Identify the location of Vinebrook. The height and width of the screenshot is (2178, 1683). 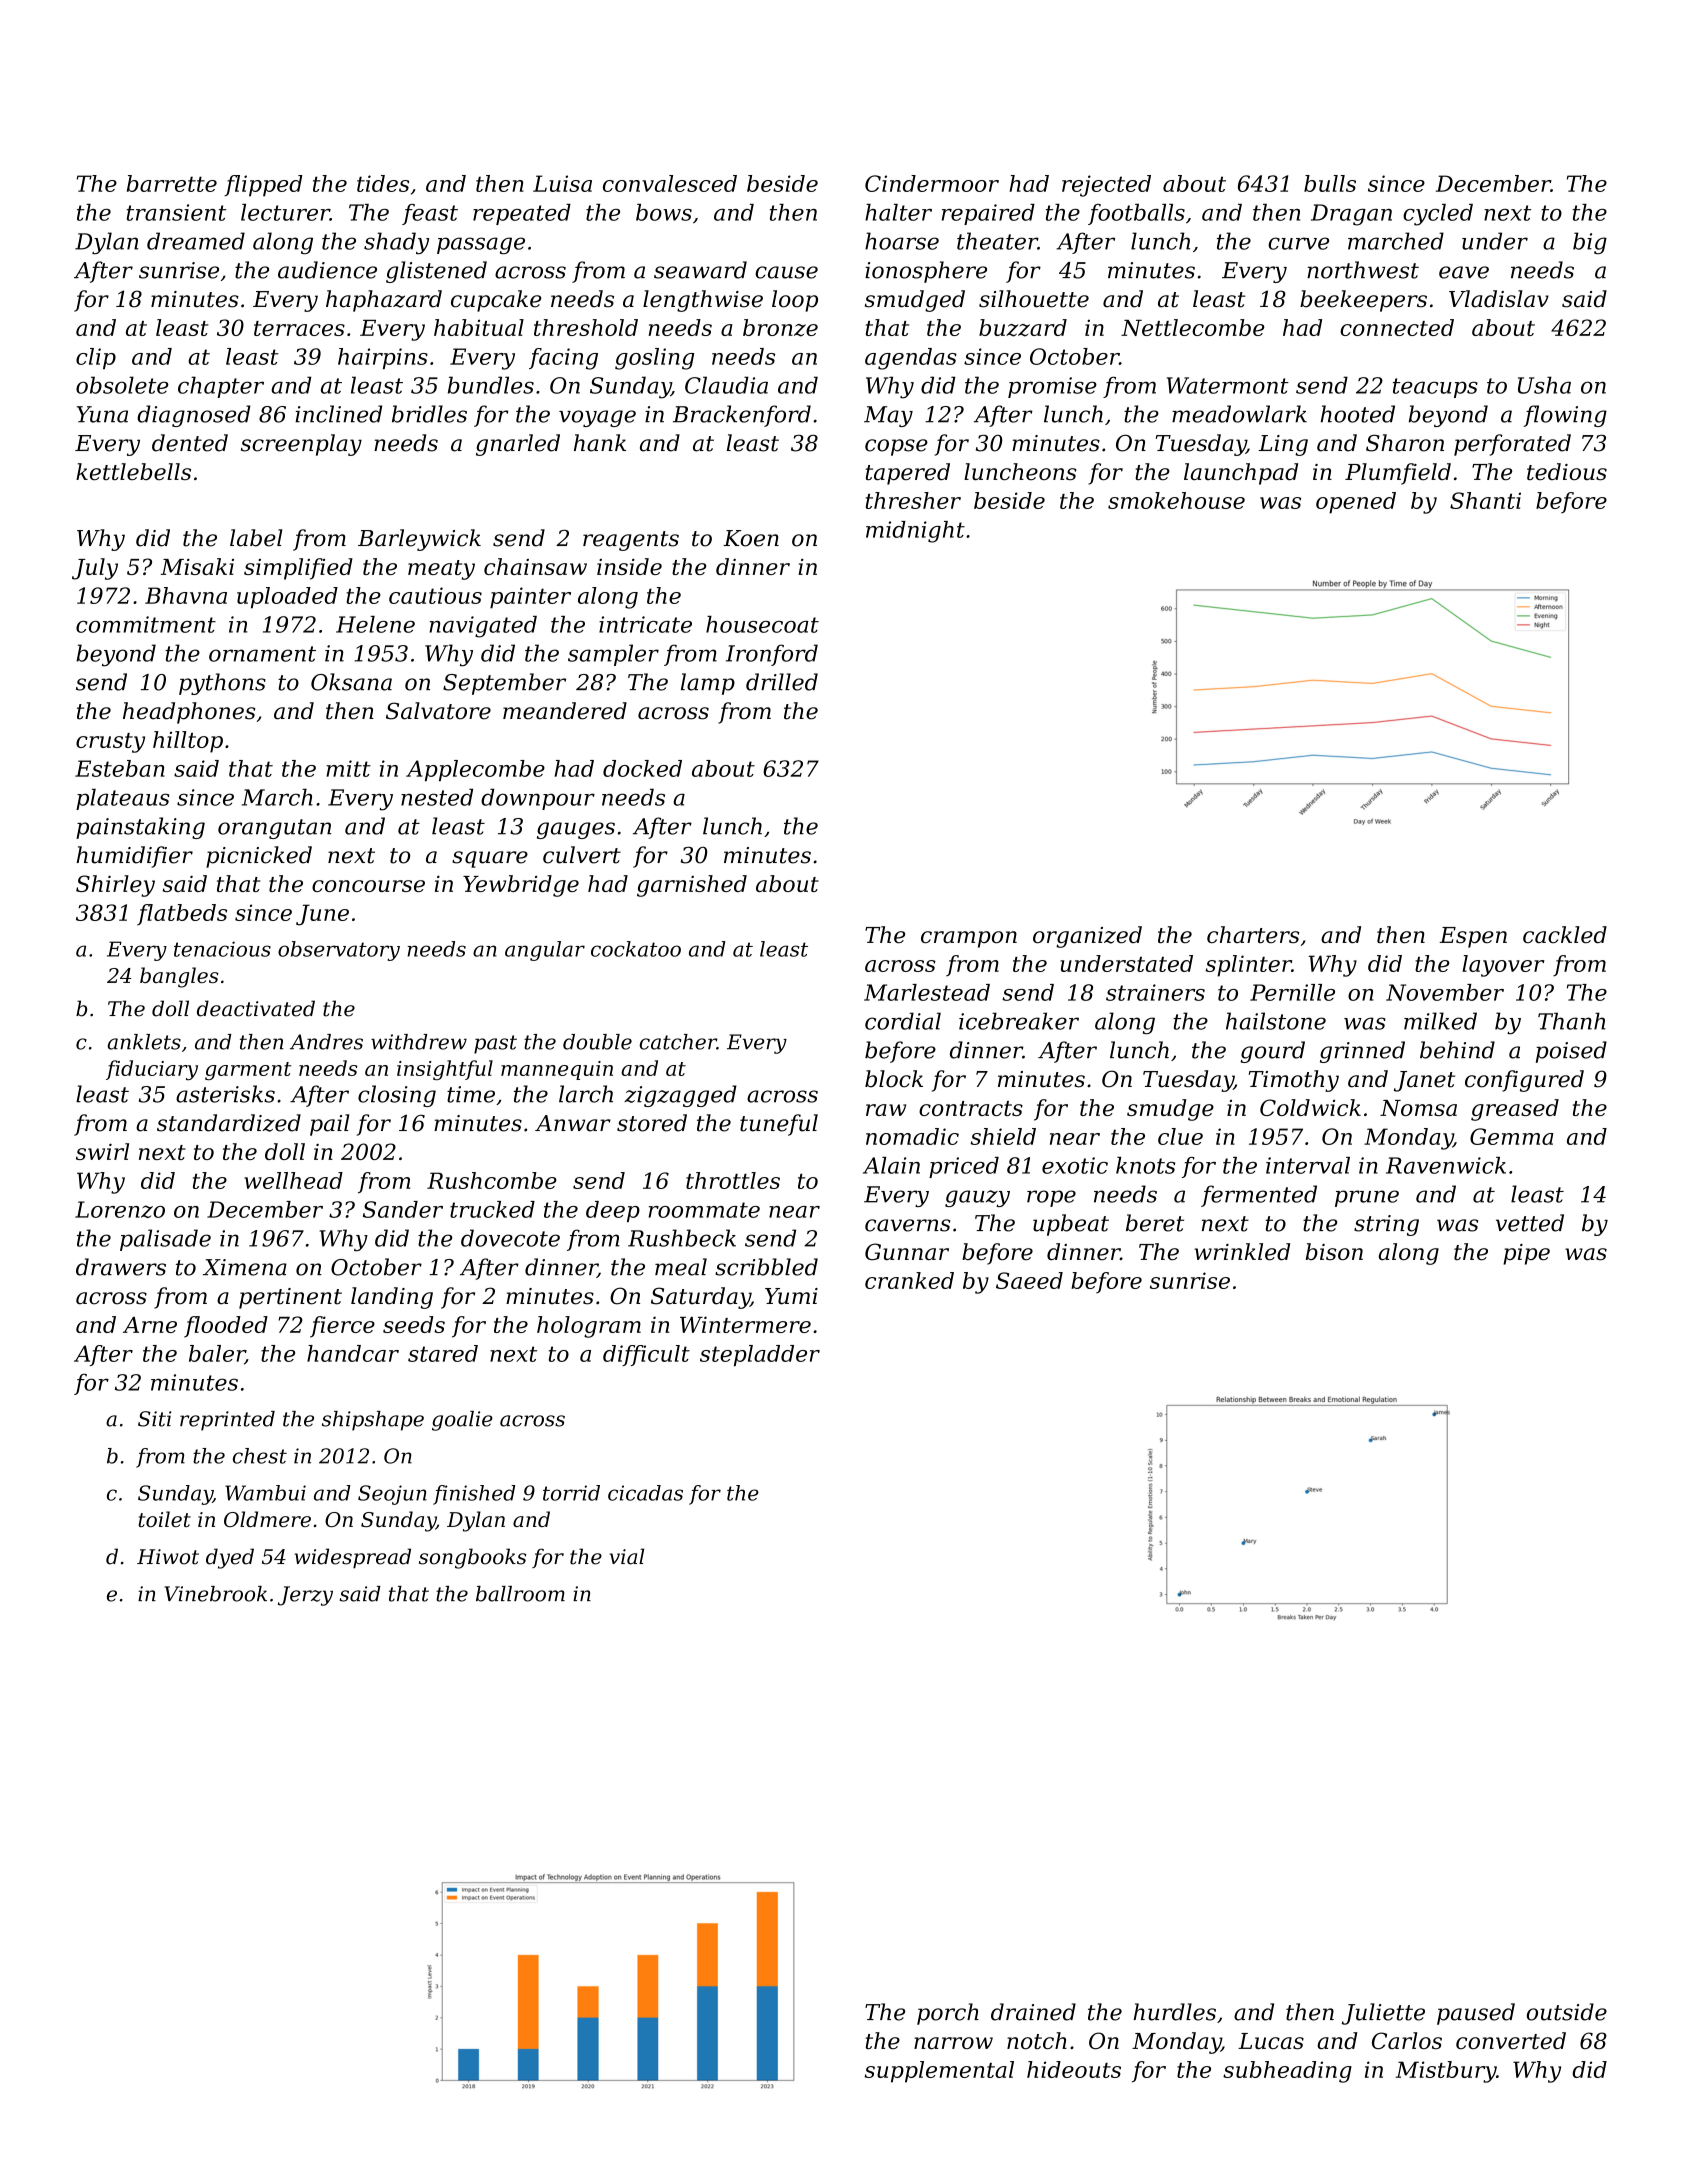
(215, 1594).
